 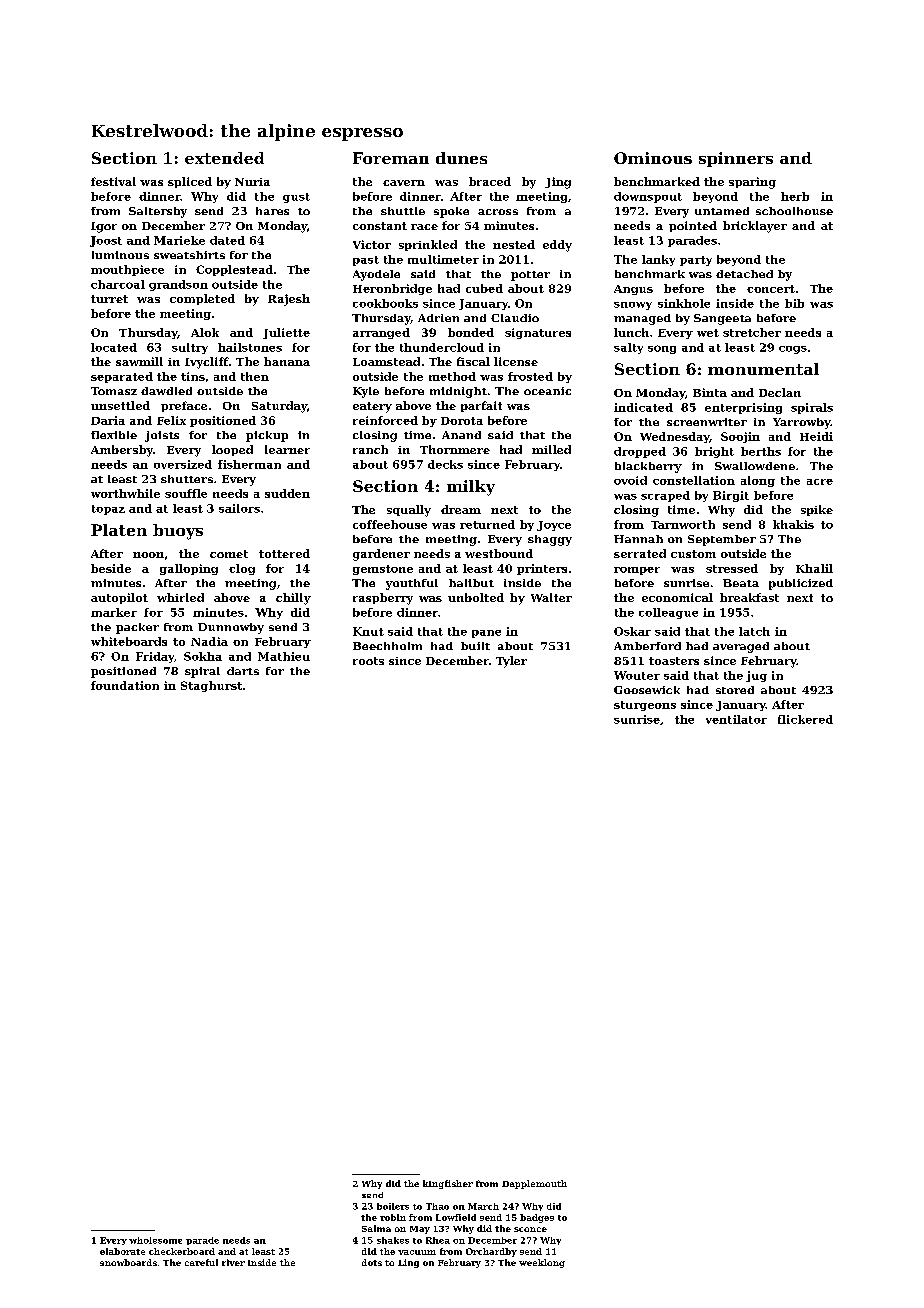 I want to click on raspberry, so click(x=383, y=599).
